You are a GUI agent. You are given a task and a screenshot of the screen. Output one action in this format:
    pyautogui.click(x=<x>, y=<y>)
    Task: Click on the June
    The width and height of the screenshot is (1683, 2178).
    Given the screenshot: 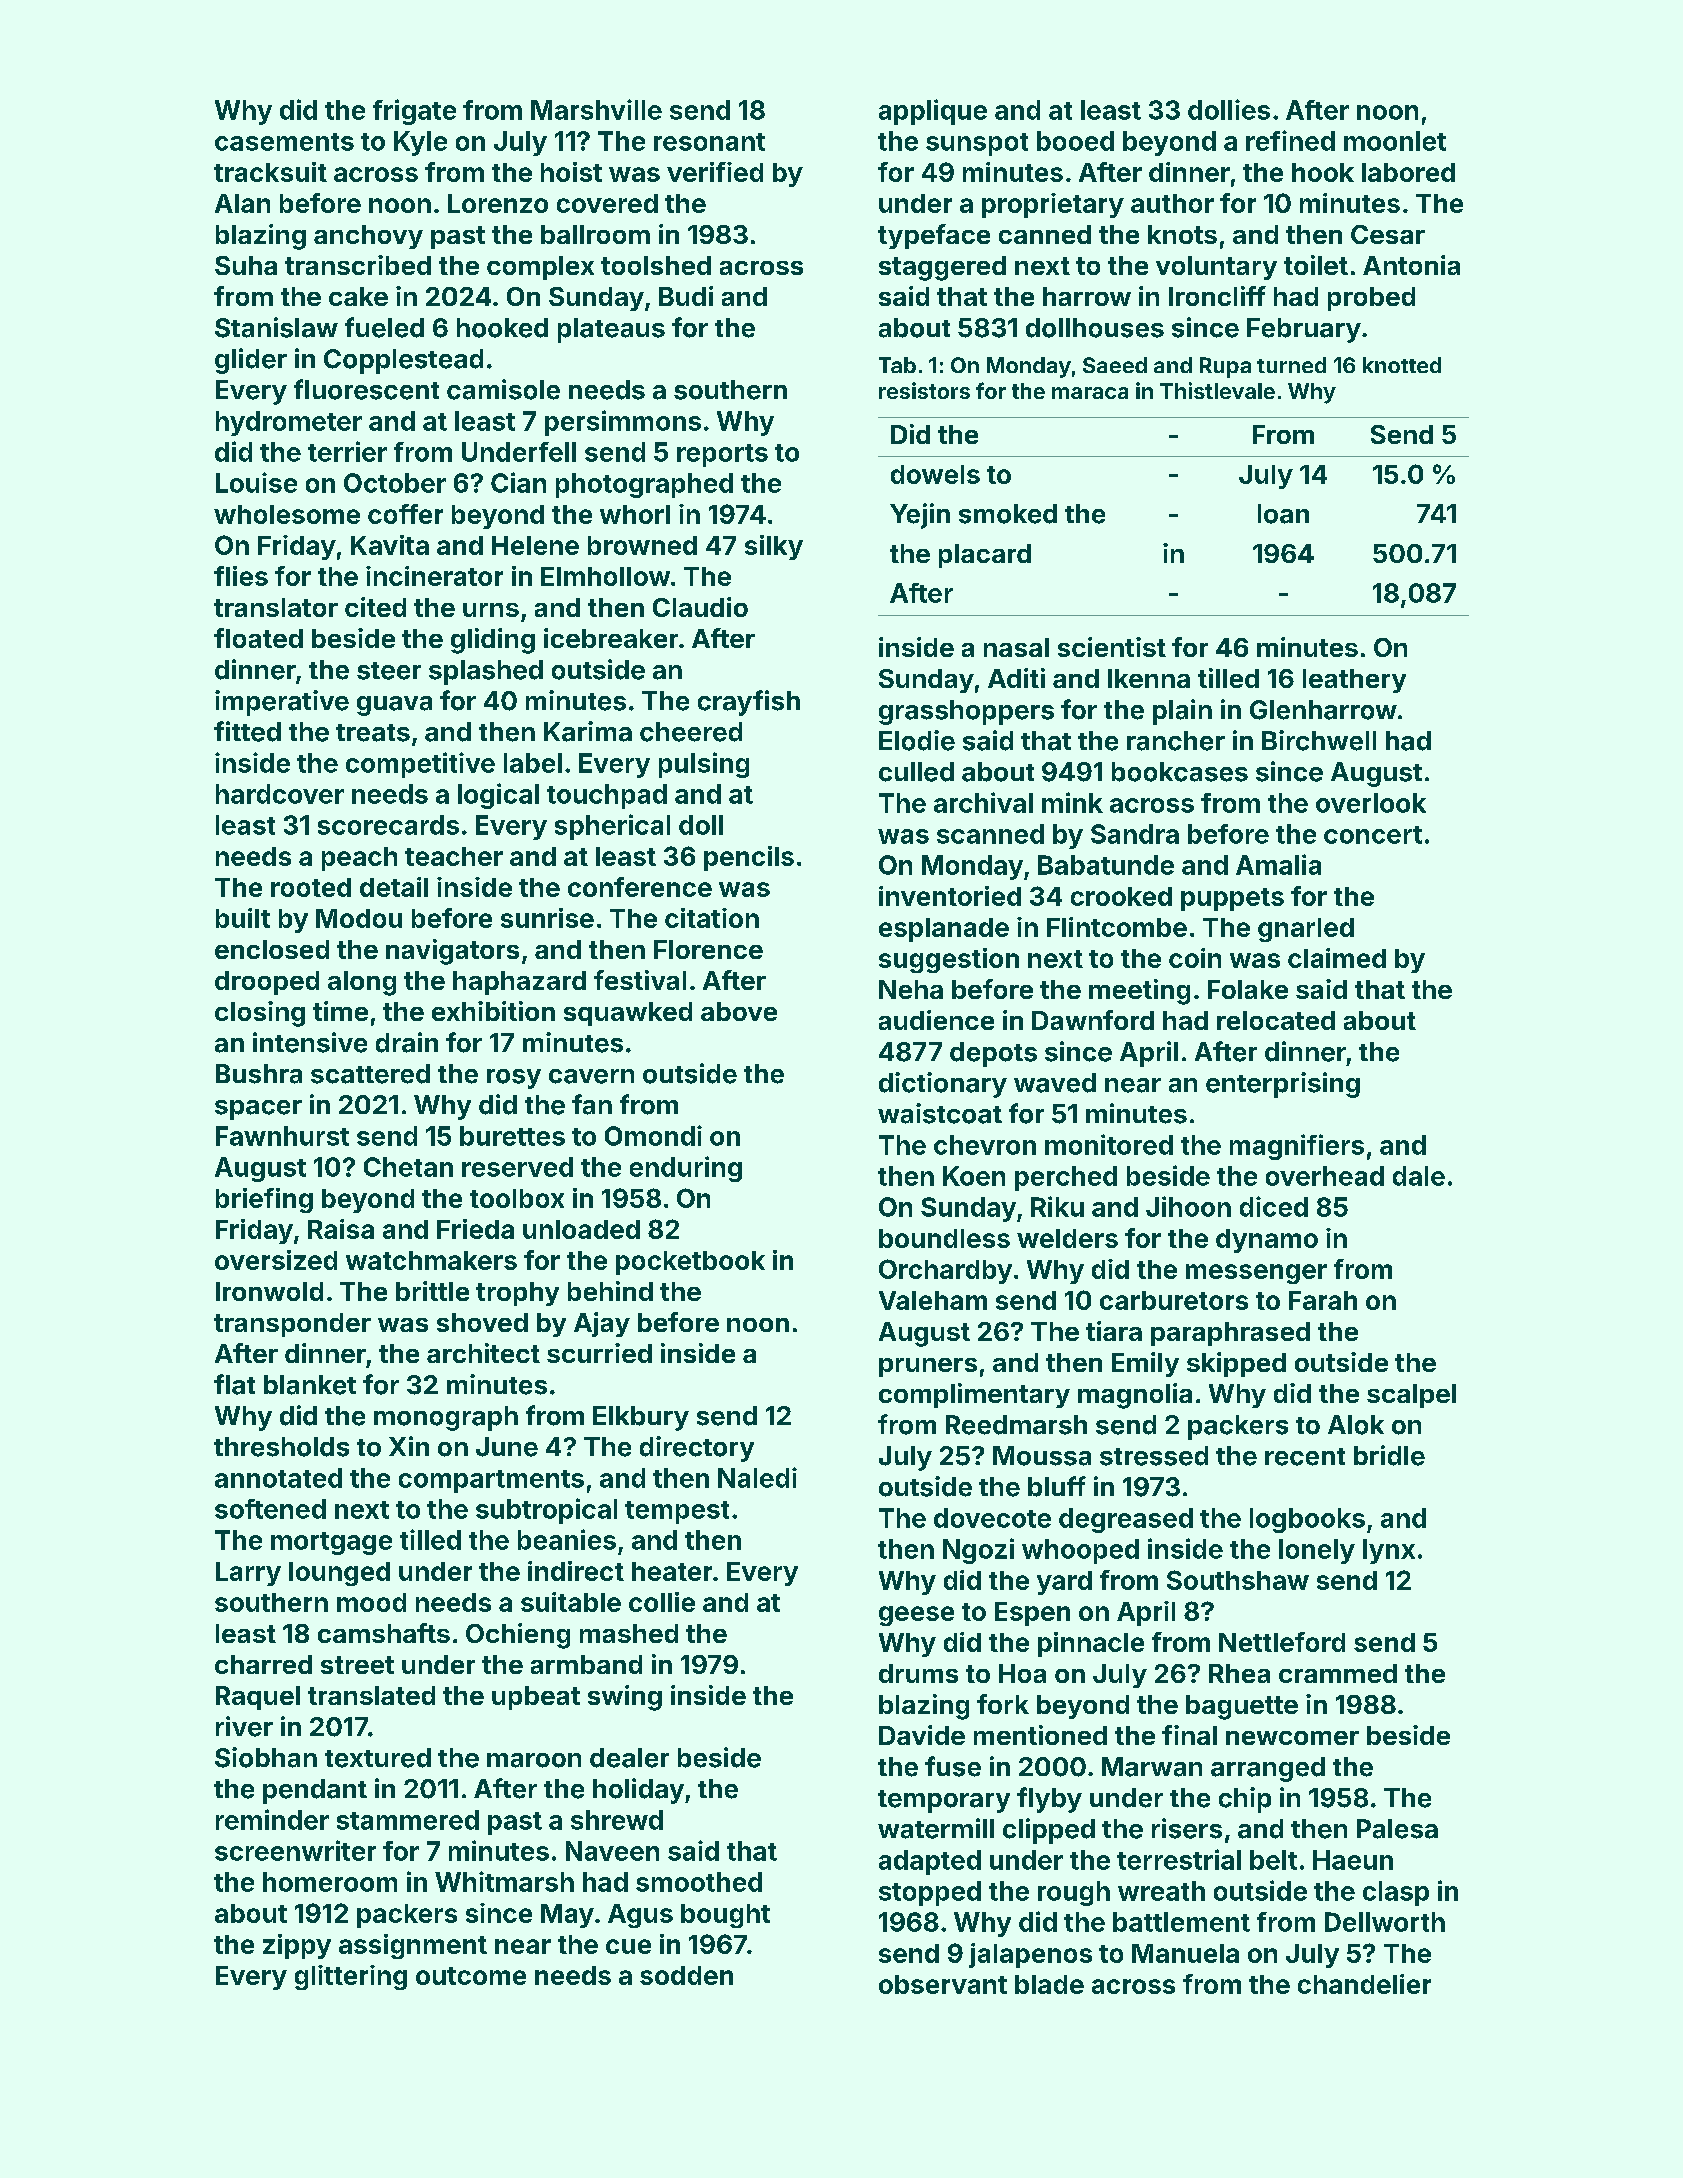 What is the action you would take?
    pyautogui.click(x=507, y=1447)
